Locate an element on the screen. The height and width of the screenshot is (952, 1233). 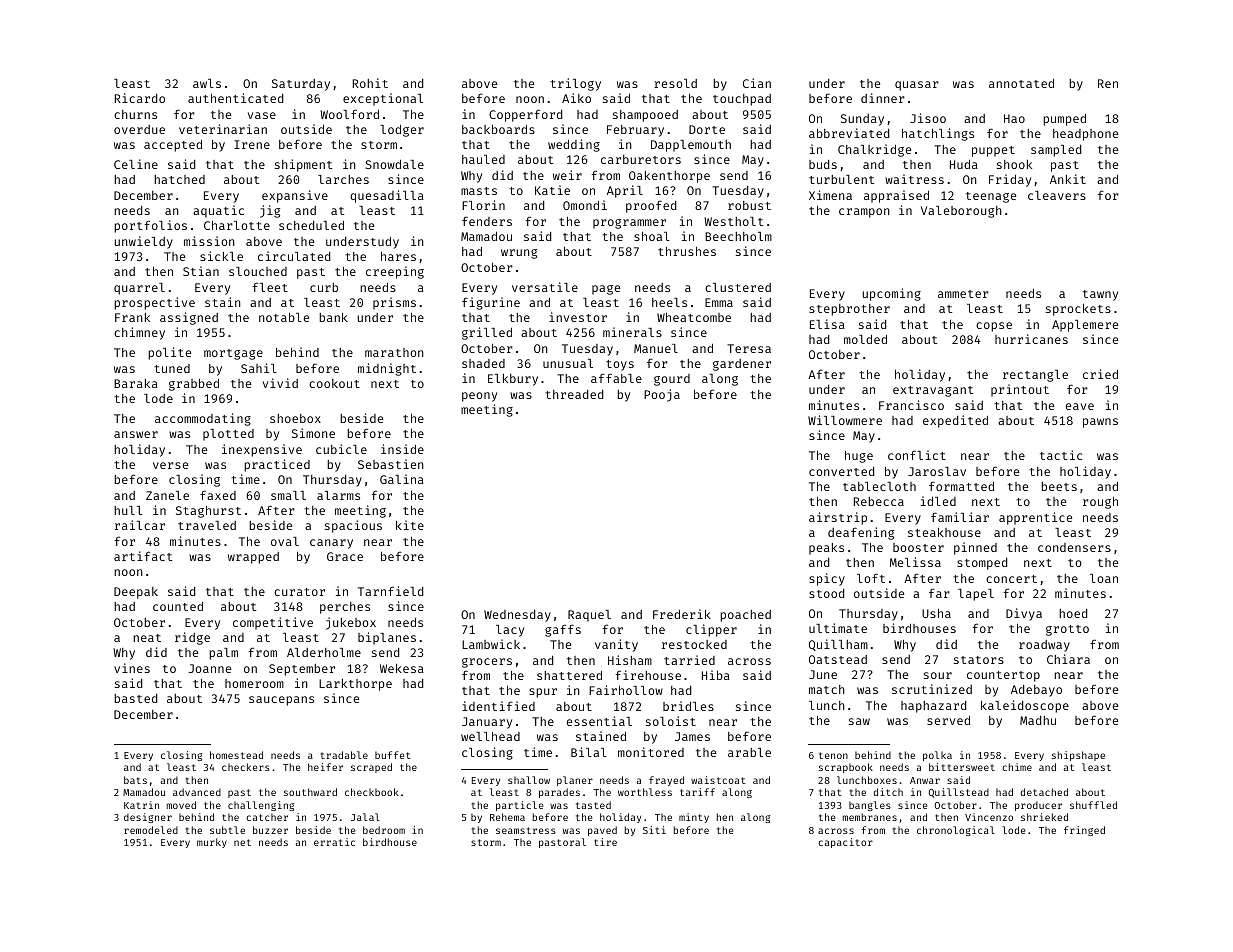
vivid is located at coordinates (280, 383).
